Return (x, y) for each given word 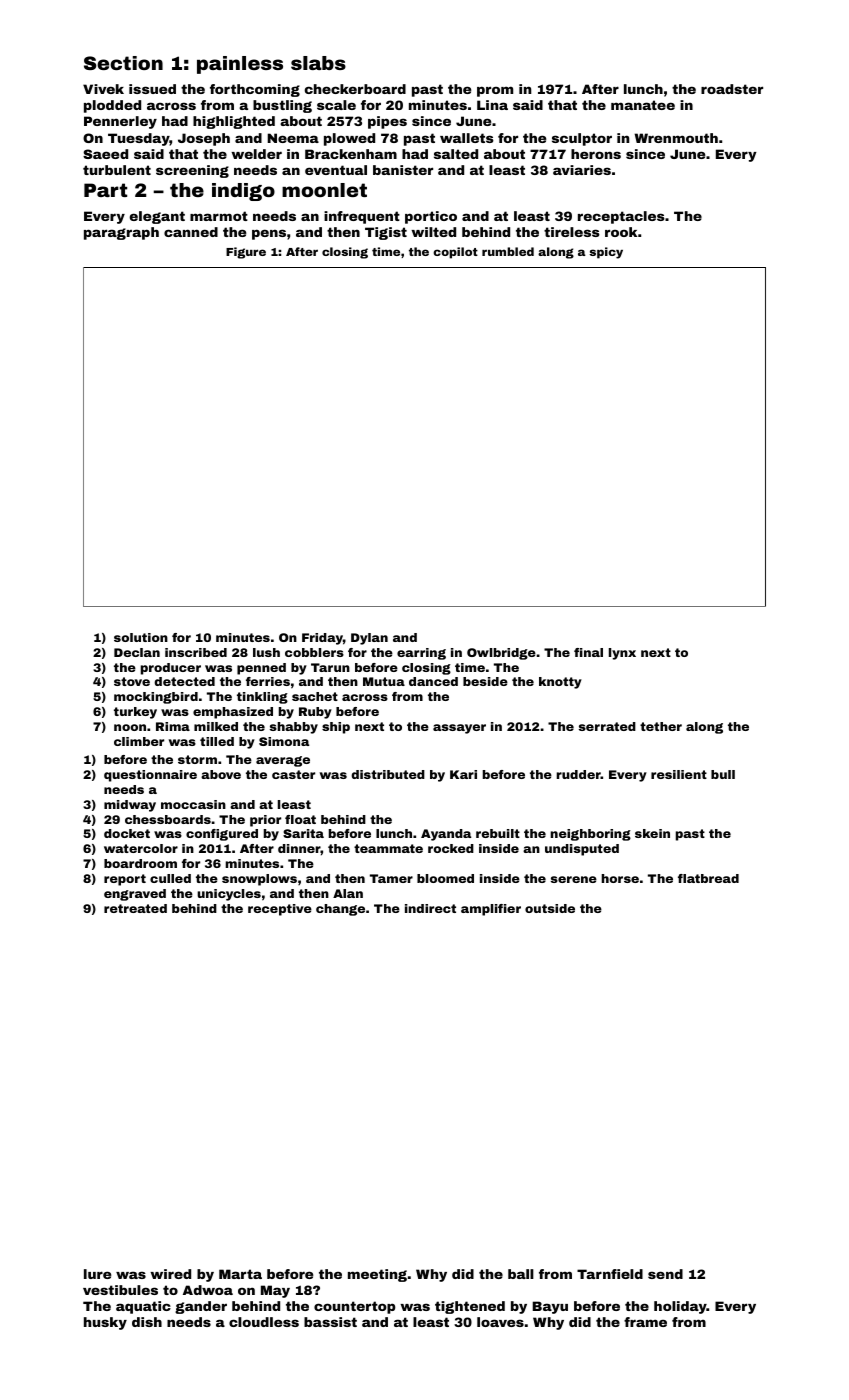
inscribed (196, 652)
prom (495, 91)
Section (123, 63)
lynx (622, 654)
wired (170, 1274)
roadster (732, 89)
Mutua (384, 681)
